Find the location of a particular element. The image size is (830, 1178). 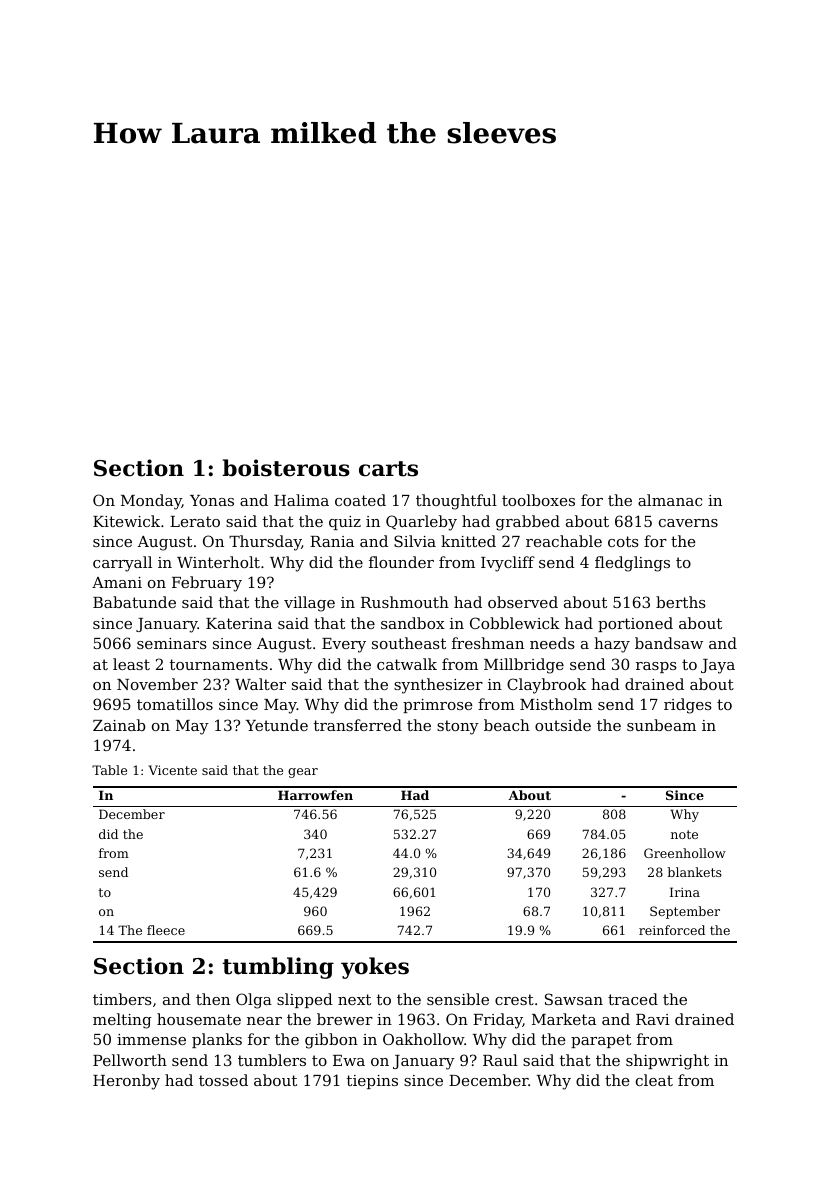

Greenhollow is located at coordinates (685, 853).
